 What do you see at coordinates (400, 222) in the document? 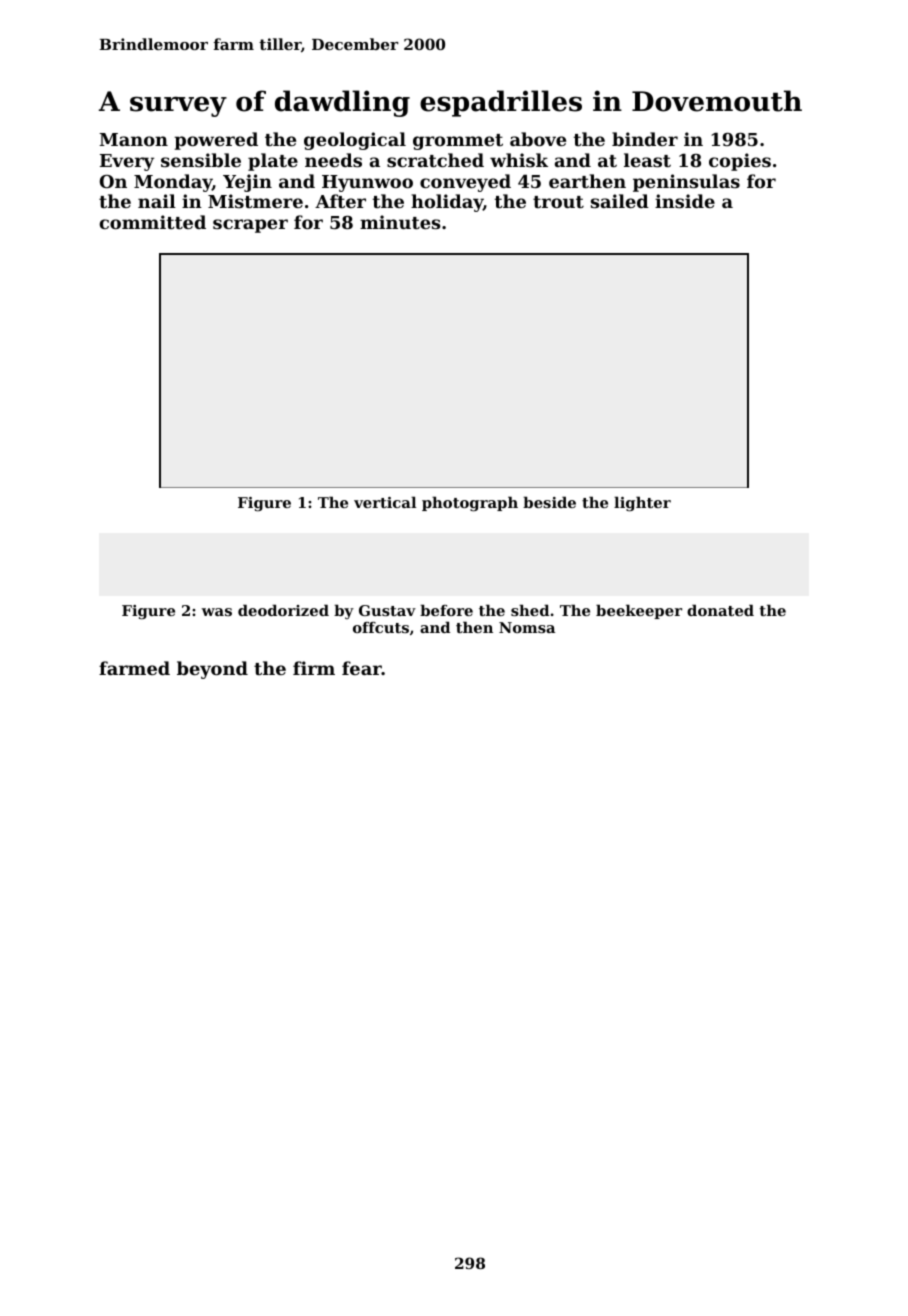
I see `minutes` at bounding box center [400, 222].
